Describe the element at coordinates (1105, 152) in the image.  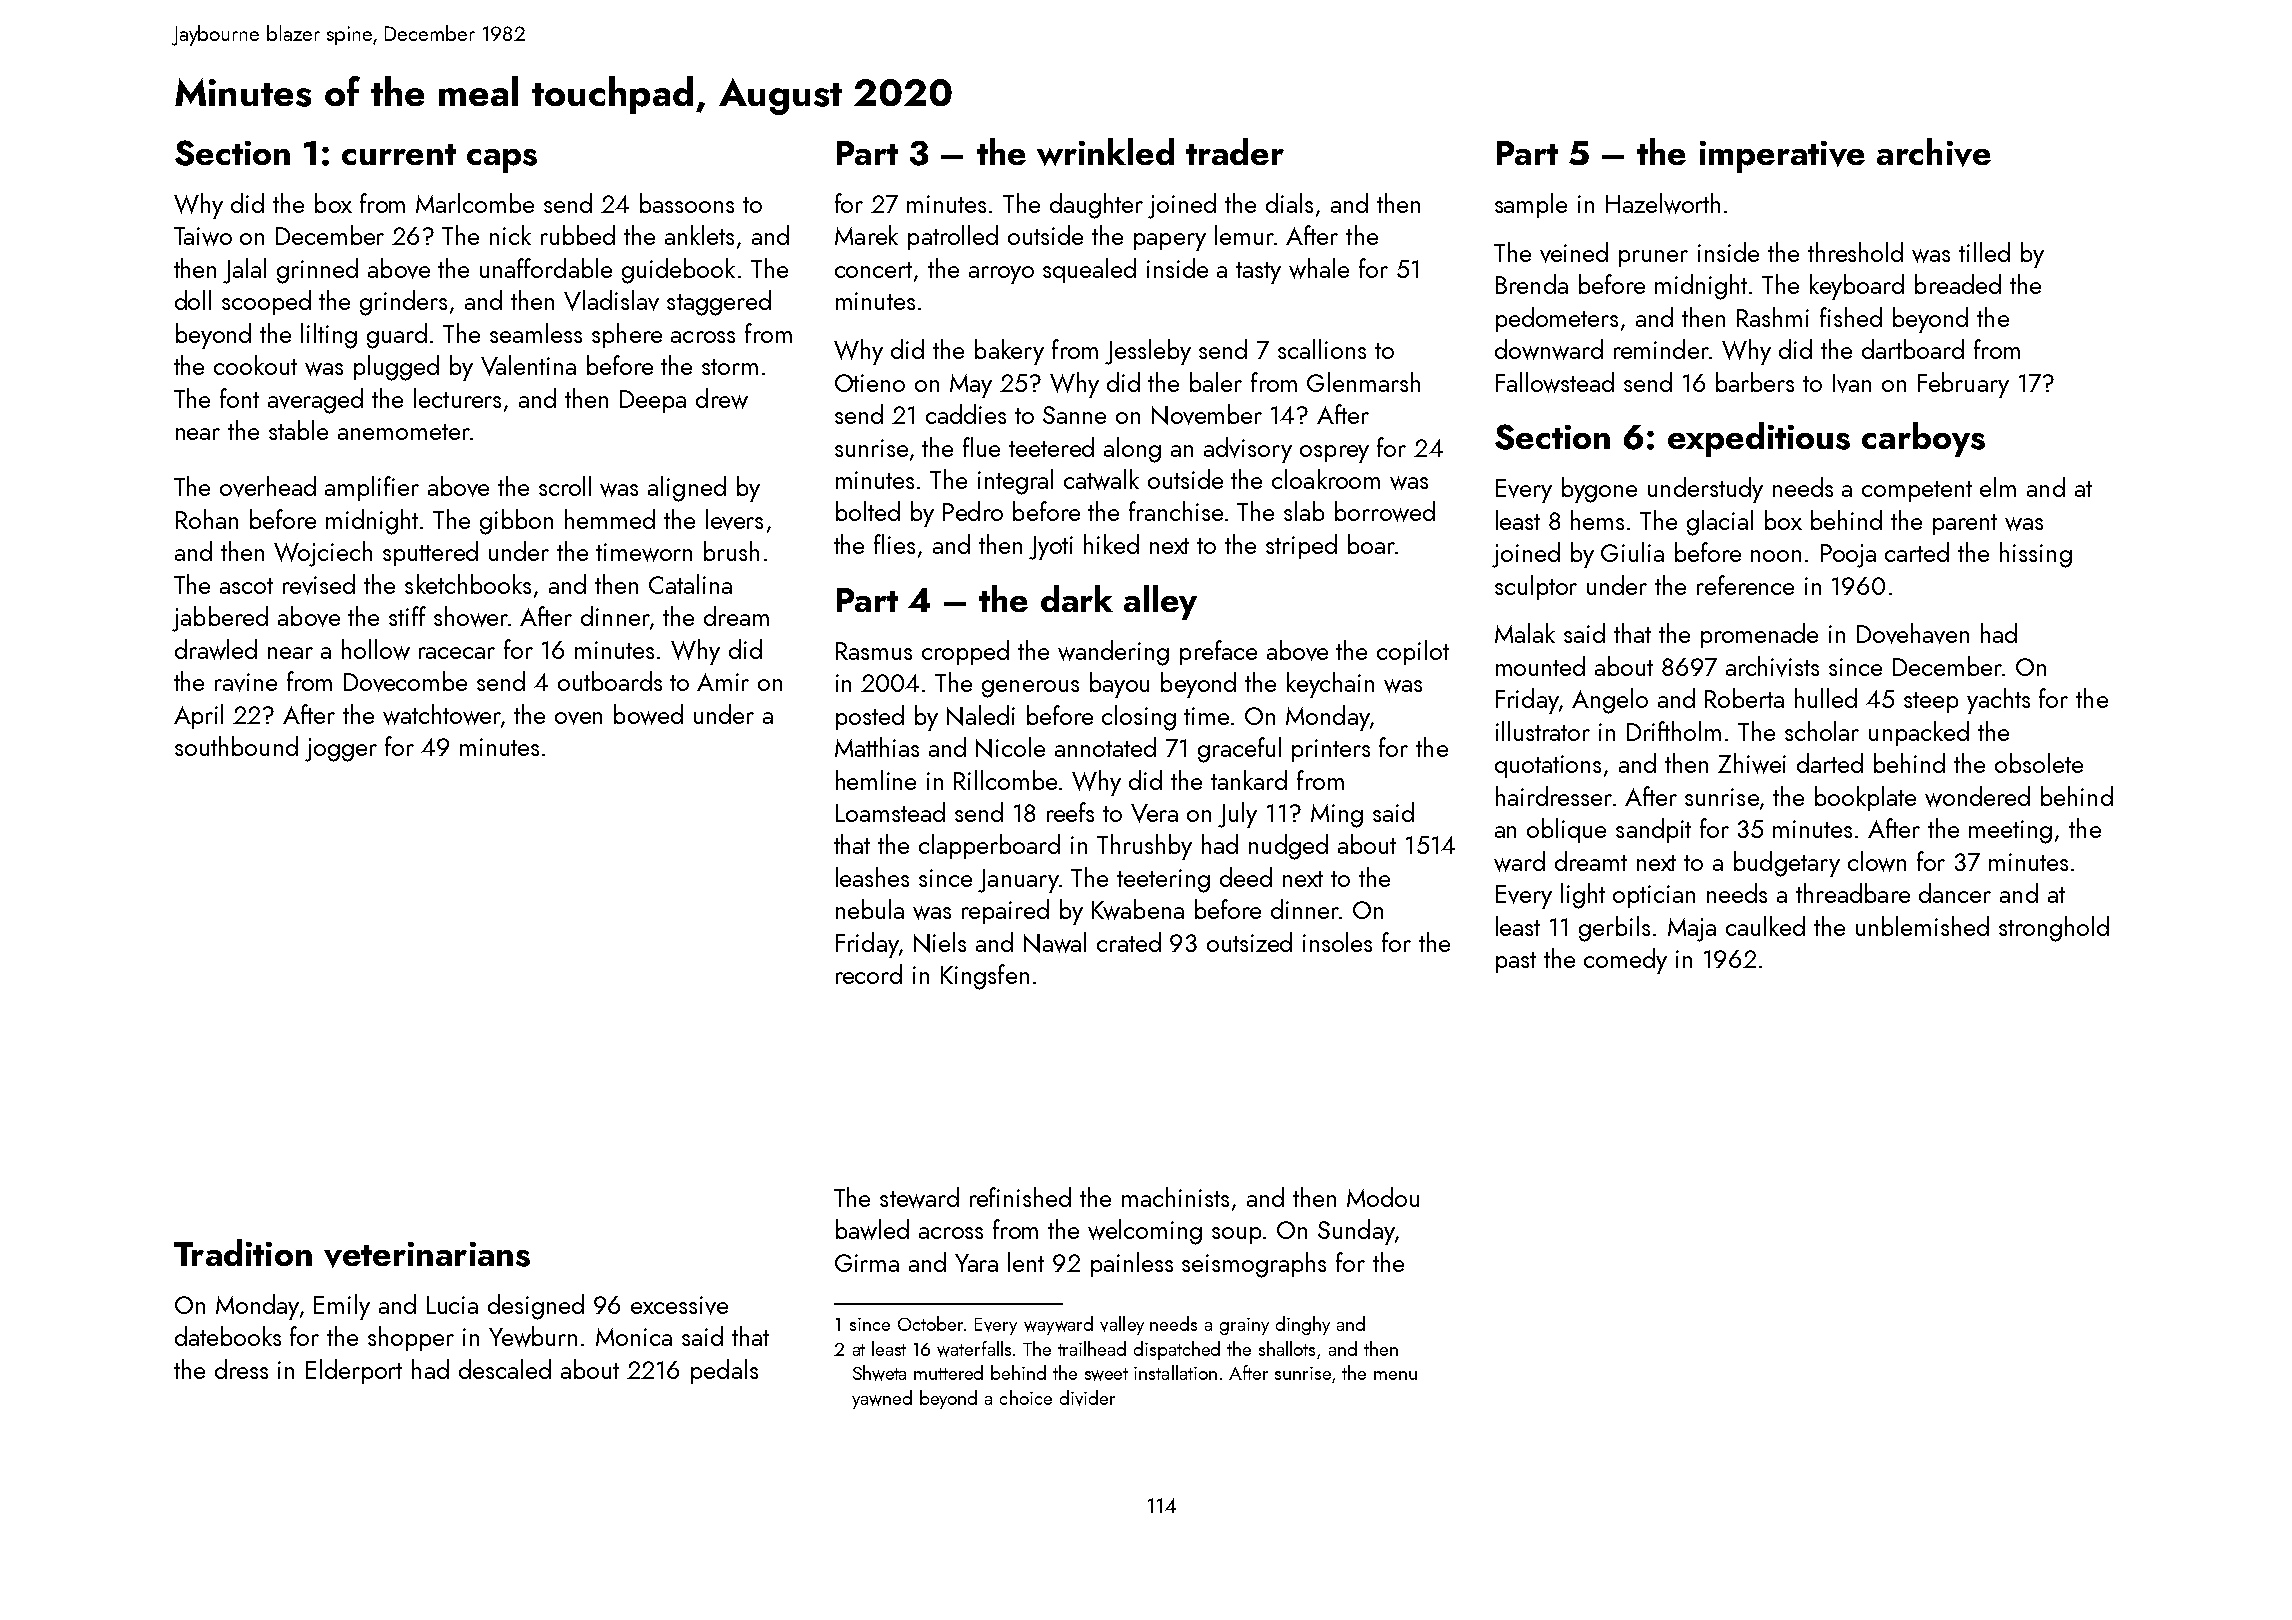
I see `wrinkled` at that location.
